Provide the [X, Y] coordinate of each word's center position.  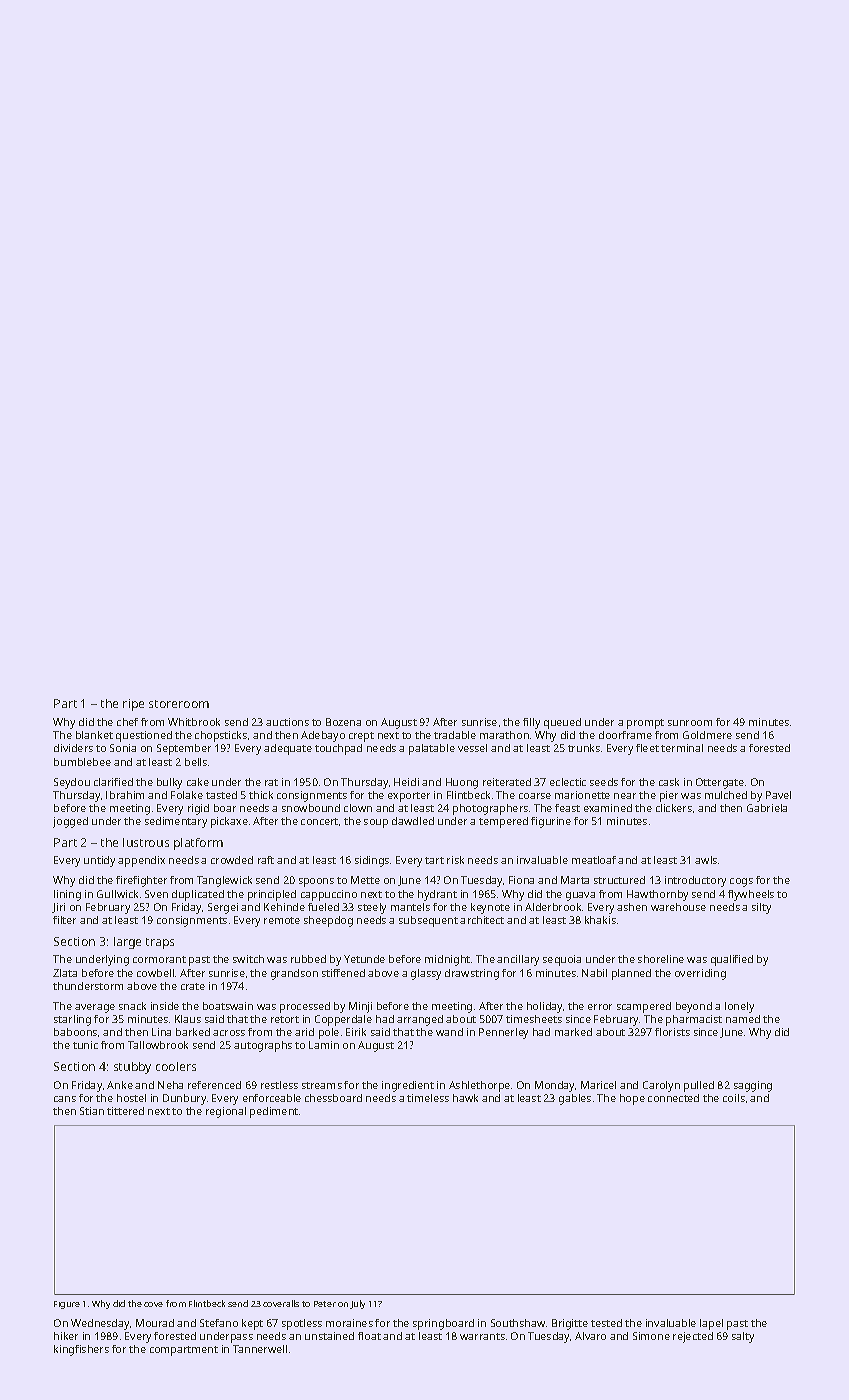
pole [329, 1033]
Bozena [343, 722]
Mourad [155, 1323]
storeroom [179, 704]
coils [734, 1098]
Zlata [65, 973]
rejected [693, 1337]
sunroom [690, 723]
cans [65, 1099]
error [600, 1007]
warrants [482, 1336]
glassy [426, 974]
